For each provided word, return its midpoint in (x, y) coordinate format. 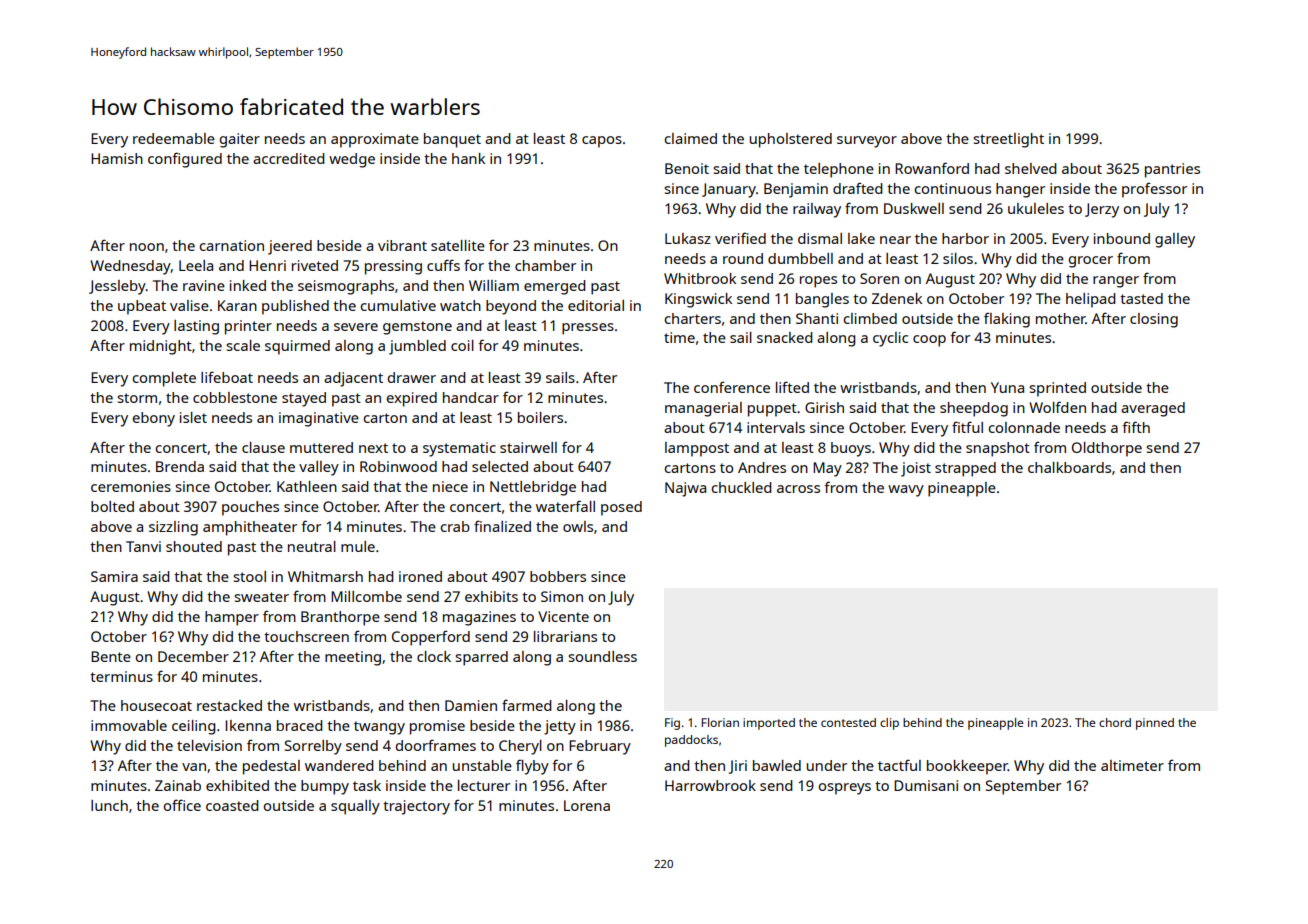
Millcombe (366, 596)
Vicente (563, 616)
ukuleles (1036, 208)
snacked (785, 337)
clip (889, 724)
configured (185, 160)
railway (817, 210)
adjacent (353, 379)
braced (300, 725)
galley (1175, 240)
